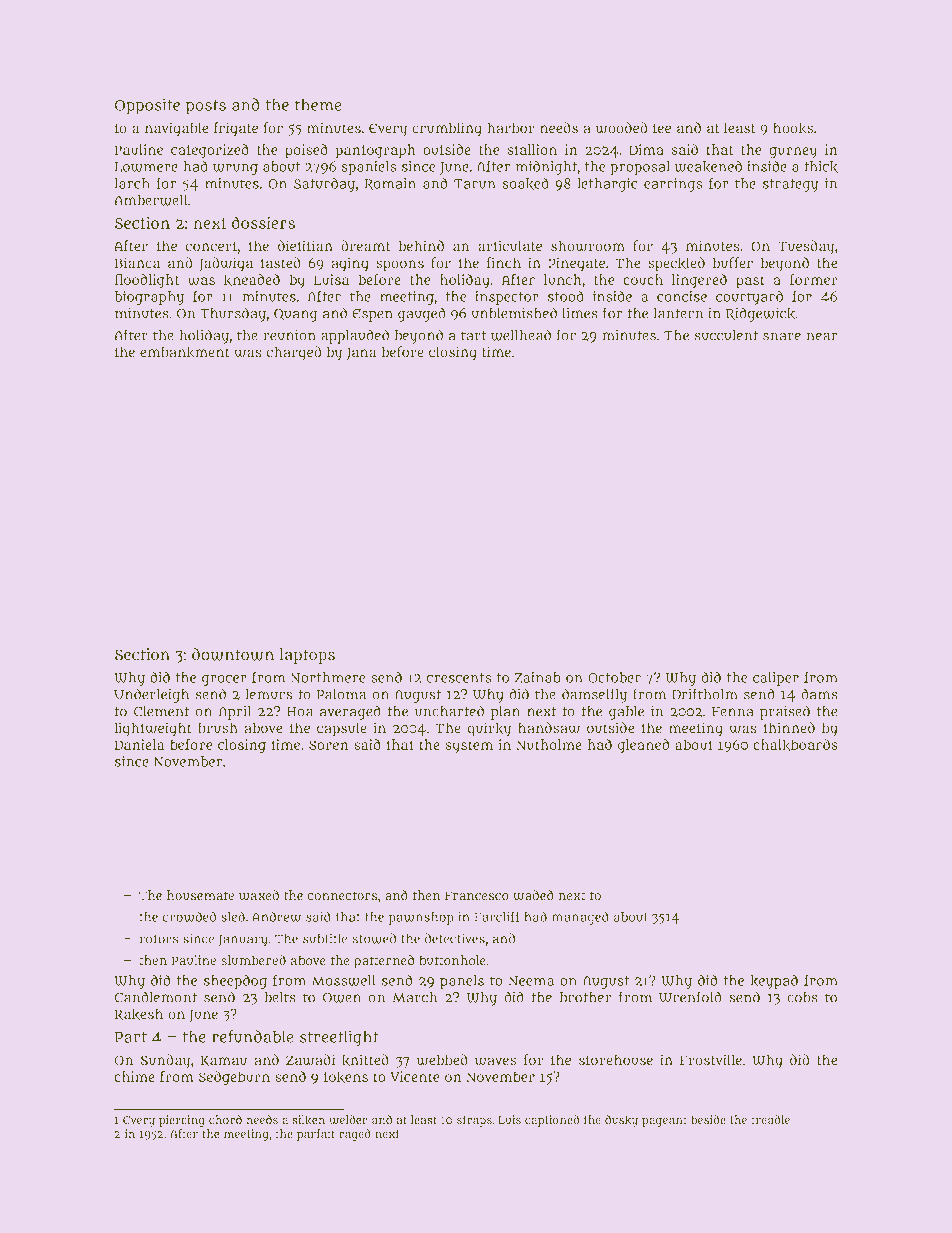 The width and height of the screenshot is (952, 1233). I want to click on thinned, so click(789, 727).
